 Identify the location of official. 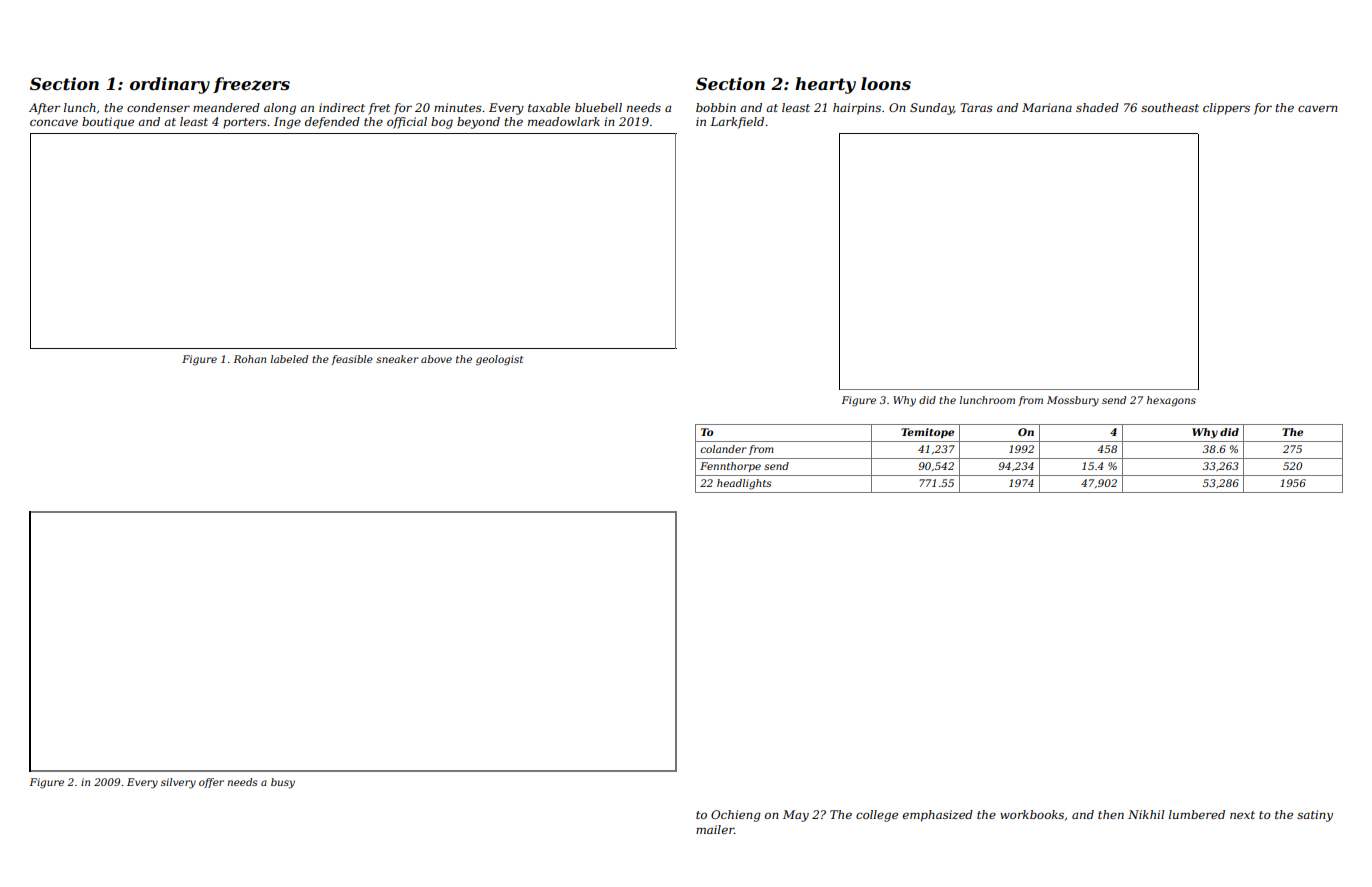
(407, 123).
